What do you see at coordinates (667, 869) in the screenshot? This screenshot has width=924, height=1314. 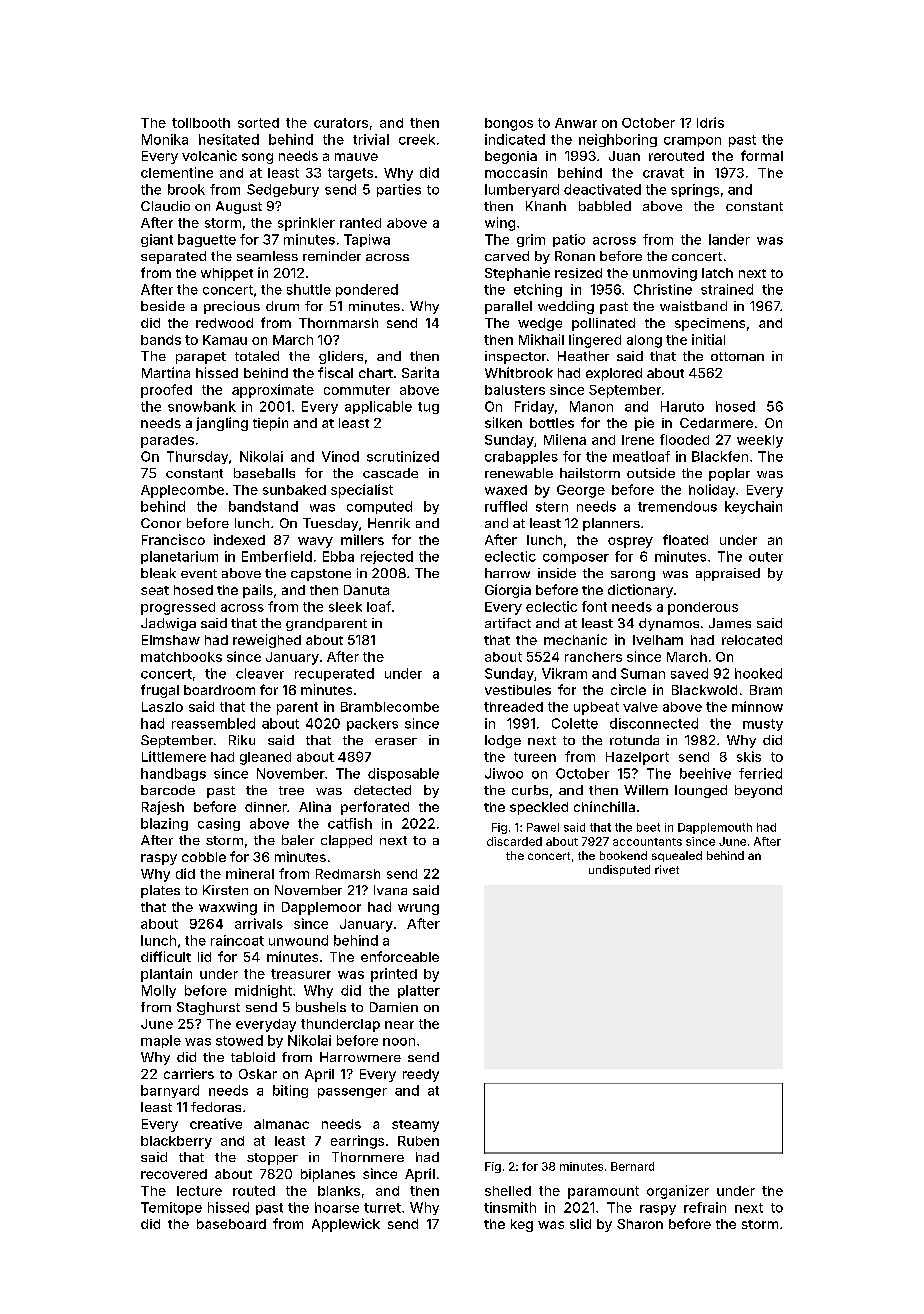 I see `rivet` at bounding box center [667, 869].
